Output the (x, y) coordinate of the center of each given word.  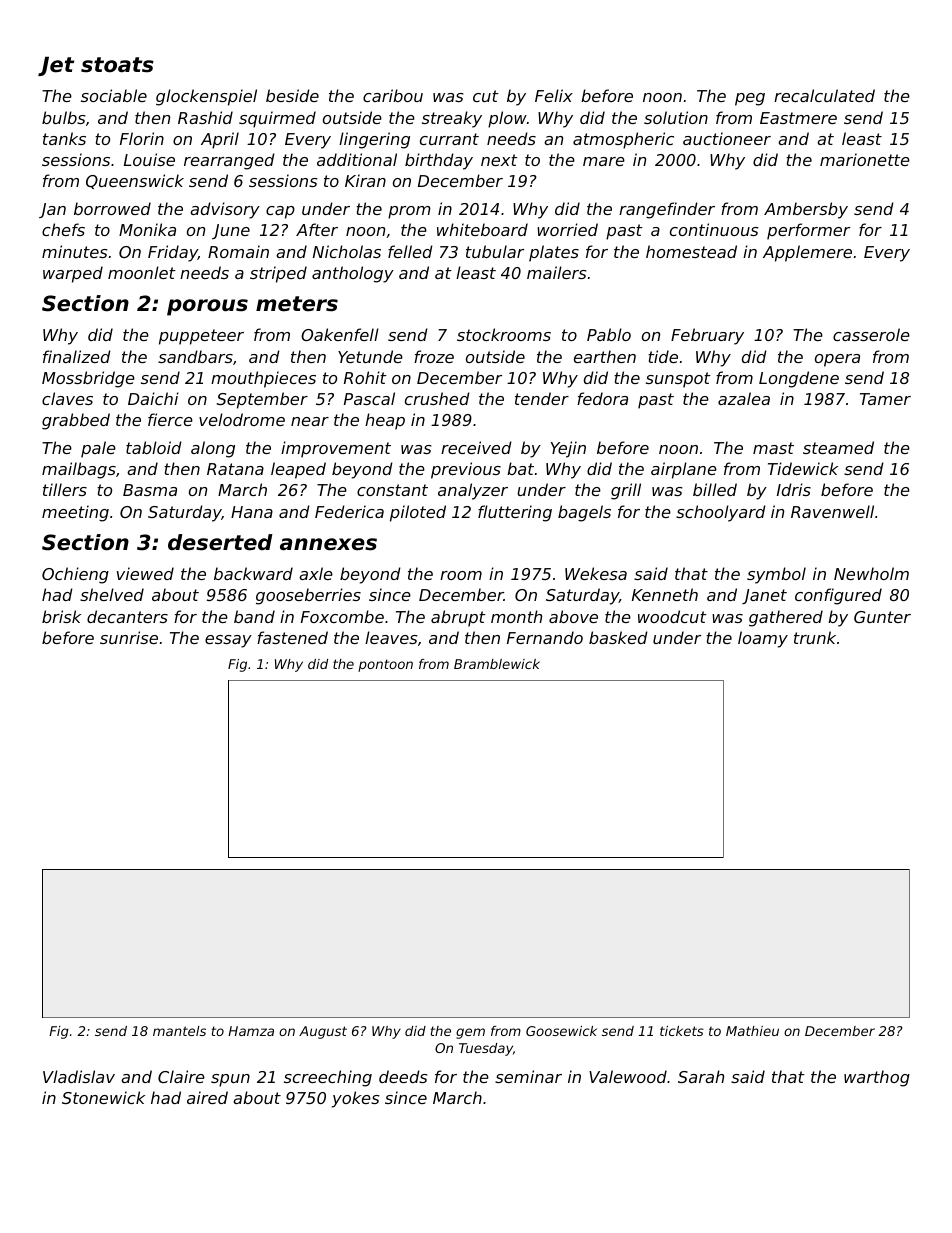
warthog (877, 1078)
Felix (554, 95)
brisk (61, 616)
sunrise (129, 637)
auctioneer (727, 138)
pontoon (385, 665)
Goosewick (561, 1031)
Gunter (882, 617)
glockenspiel (206, 97)
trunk (815, 637)
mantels (179, 1031)
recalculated (824, 95)
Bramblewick (497, 664)
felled (410, 251)
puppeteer (201, 337)
